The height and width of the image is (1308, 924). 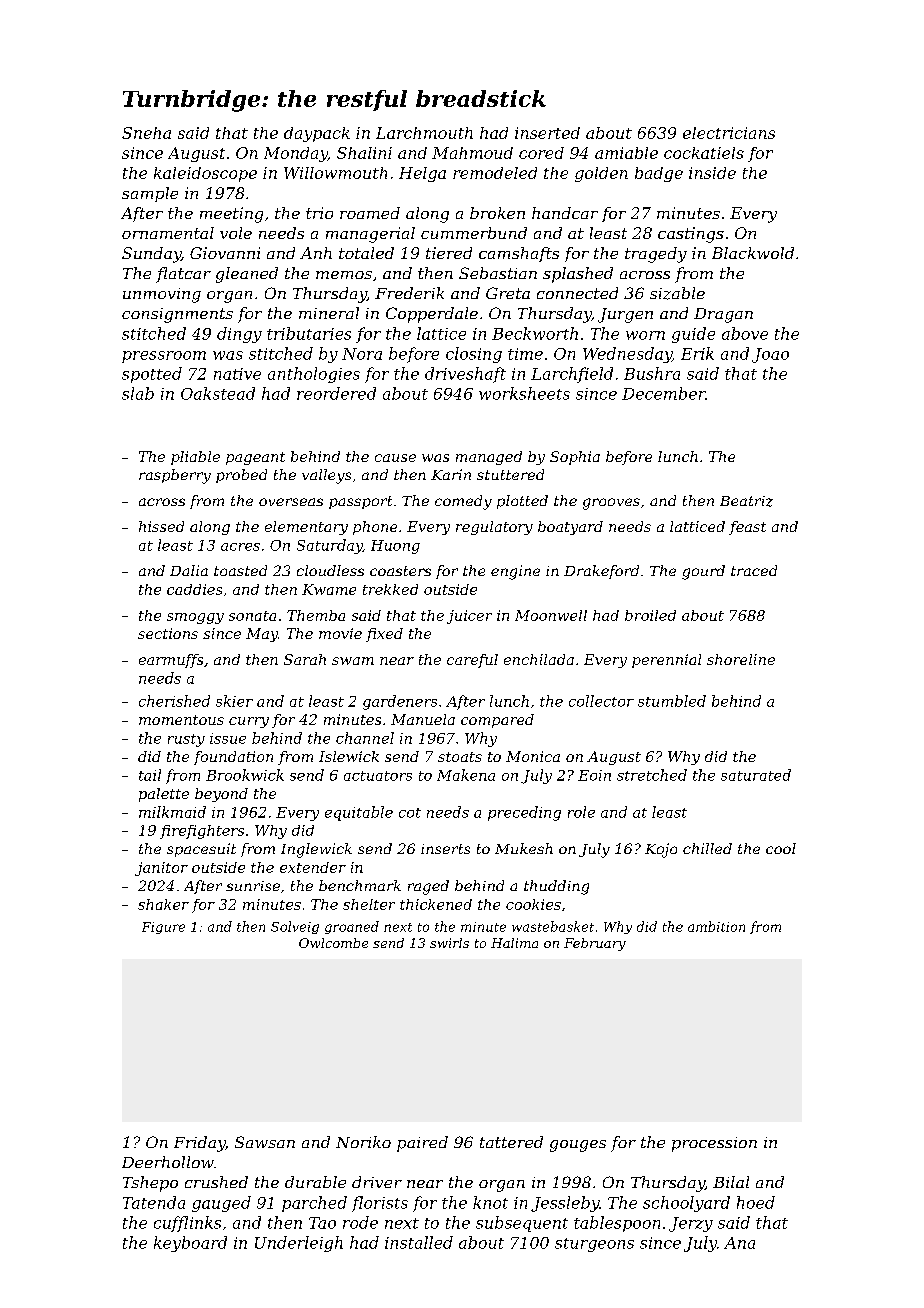 What do you see at coordinates (508, 293) in the image?
I see `Greta` at bounding box center [508, 293].
